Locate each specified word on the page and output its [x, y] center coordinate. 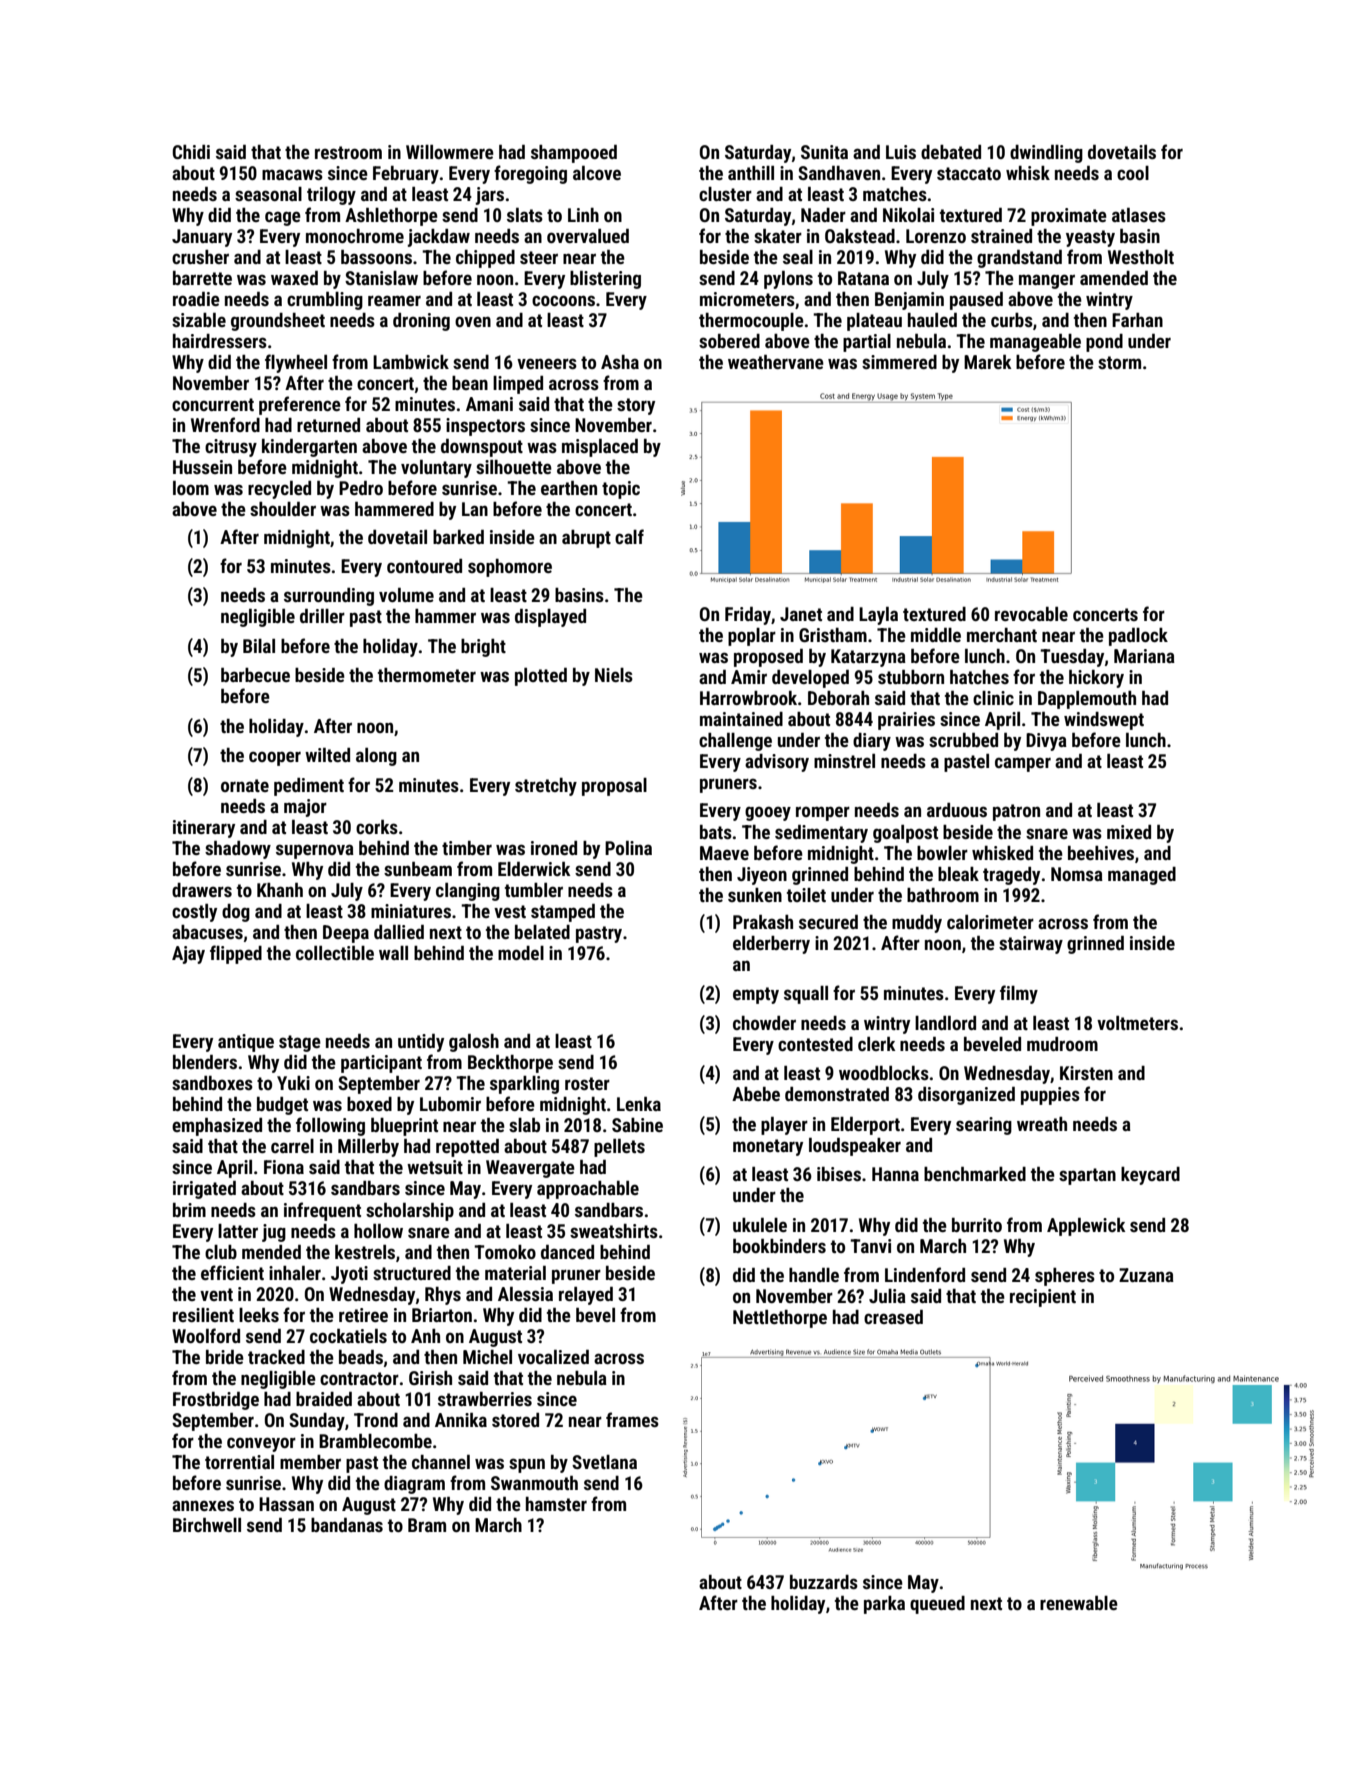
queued [937, 1605]
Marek [988, 362]
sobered [729, 341]
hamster [556, 1504]
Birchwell [207, 1525]
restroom [348, 152]
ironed [554, 848]
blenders [205, 1062]
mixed [1129, 832]
